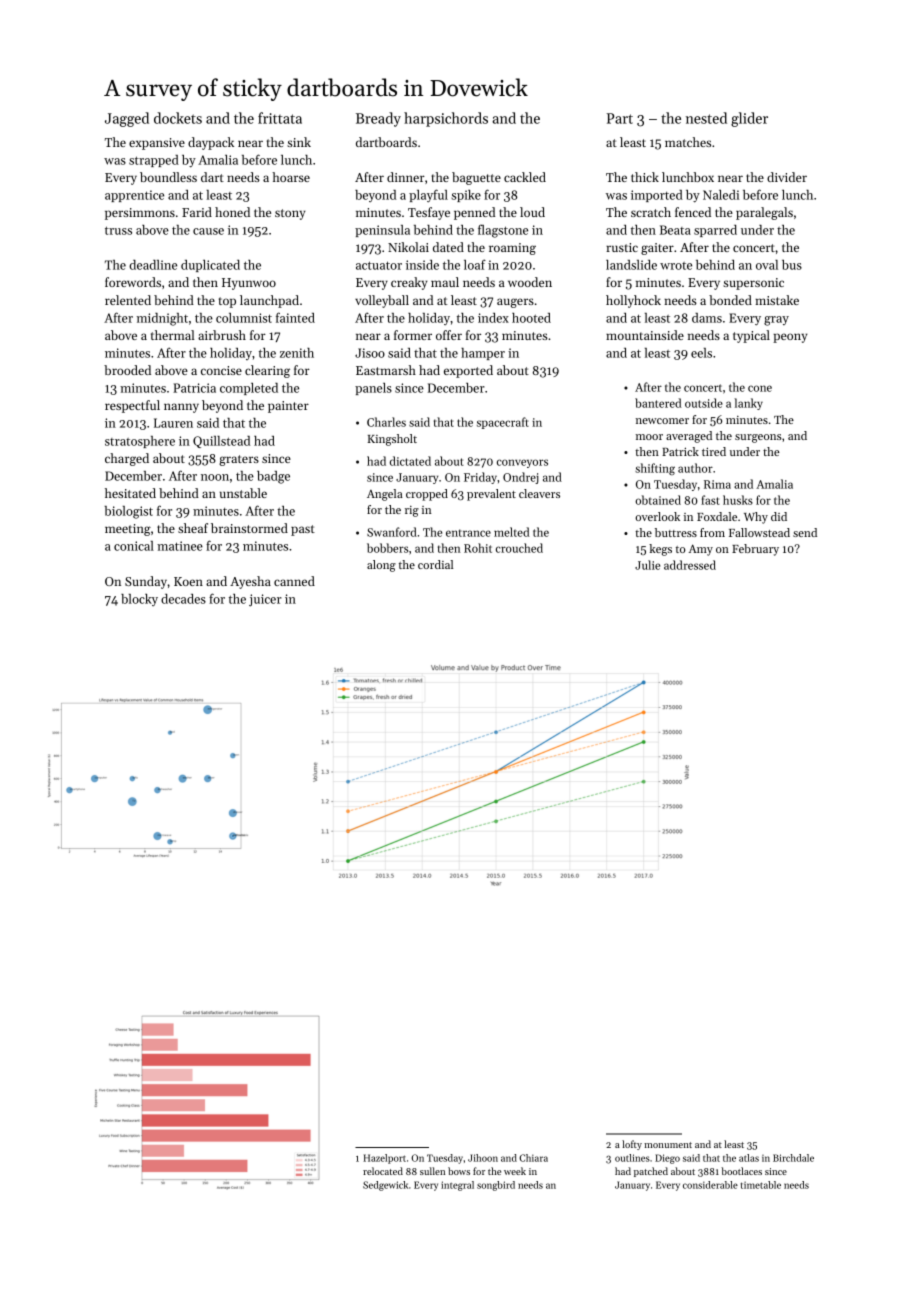 The width and height of the screenshot is (924, 1308). Describe the element at coordinates (668, 1145) in the screenshot. I see `monument` at that location.
